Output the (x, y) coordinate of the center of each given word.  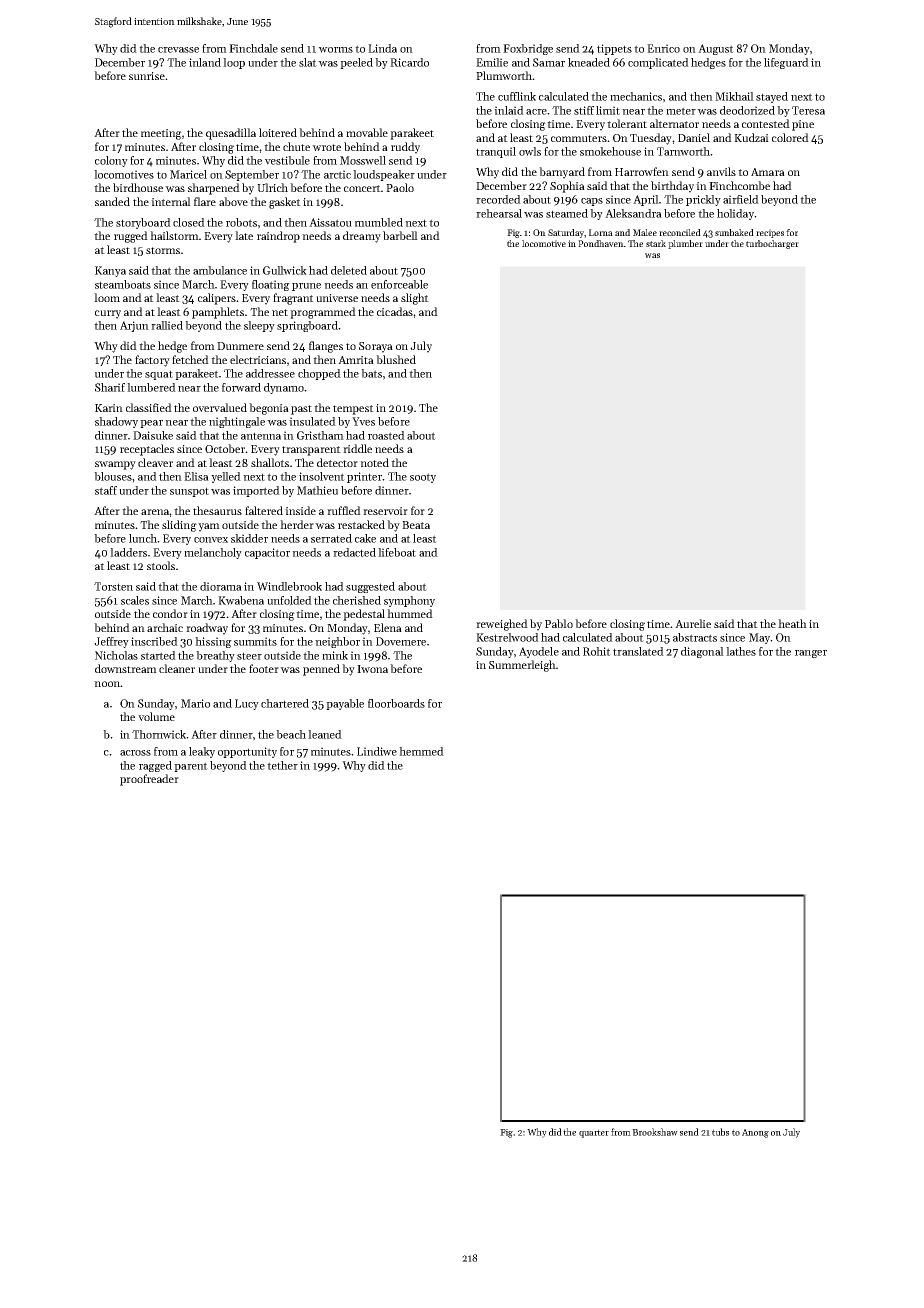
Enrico (663, 48)
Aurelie (693, 623)
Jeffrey (111, 642)
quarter (594, 1133)
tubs (720, 1132)
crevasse (178, 50)
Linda (382, 48)
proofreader (149, 780)
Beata (416, 525)
